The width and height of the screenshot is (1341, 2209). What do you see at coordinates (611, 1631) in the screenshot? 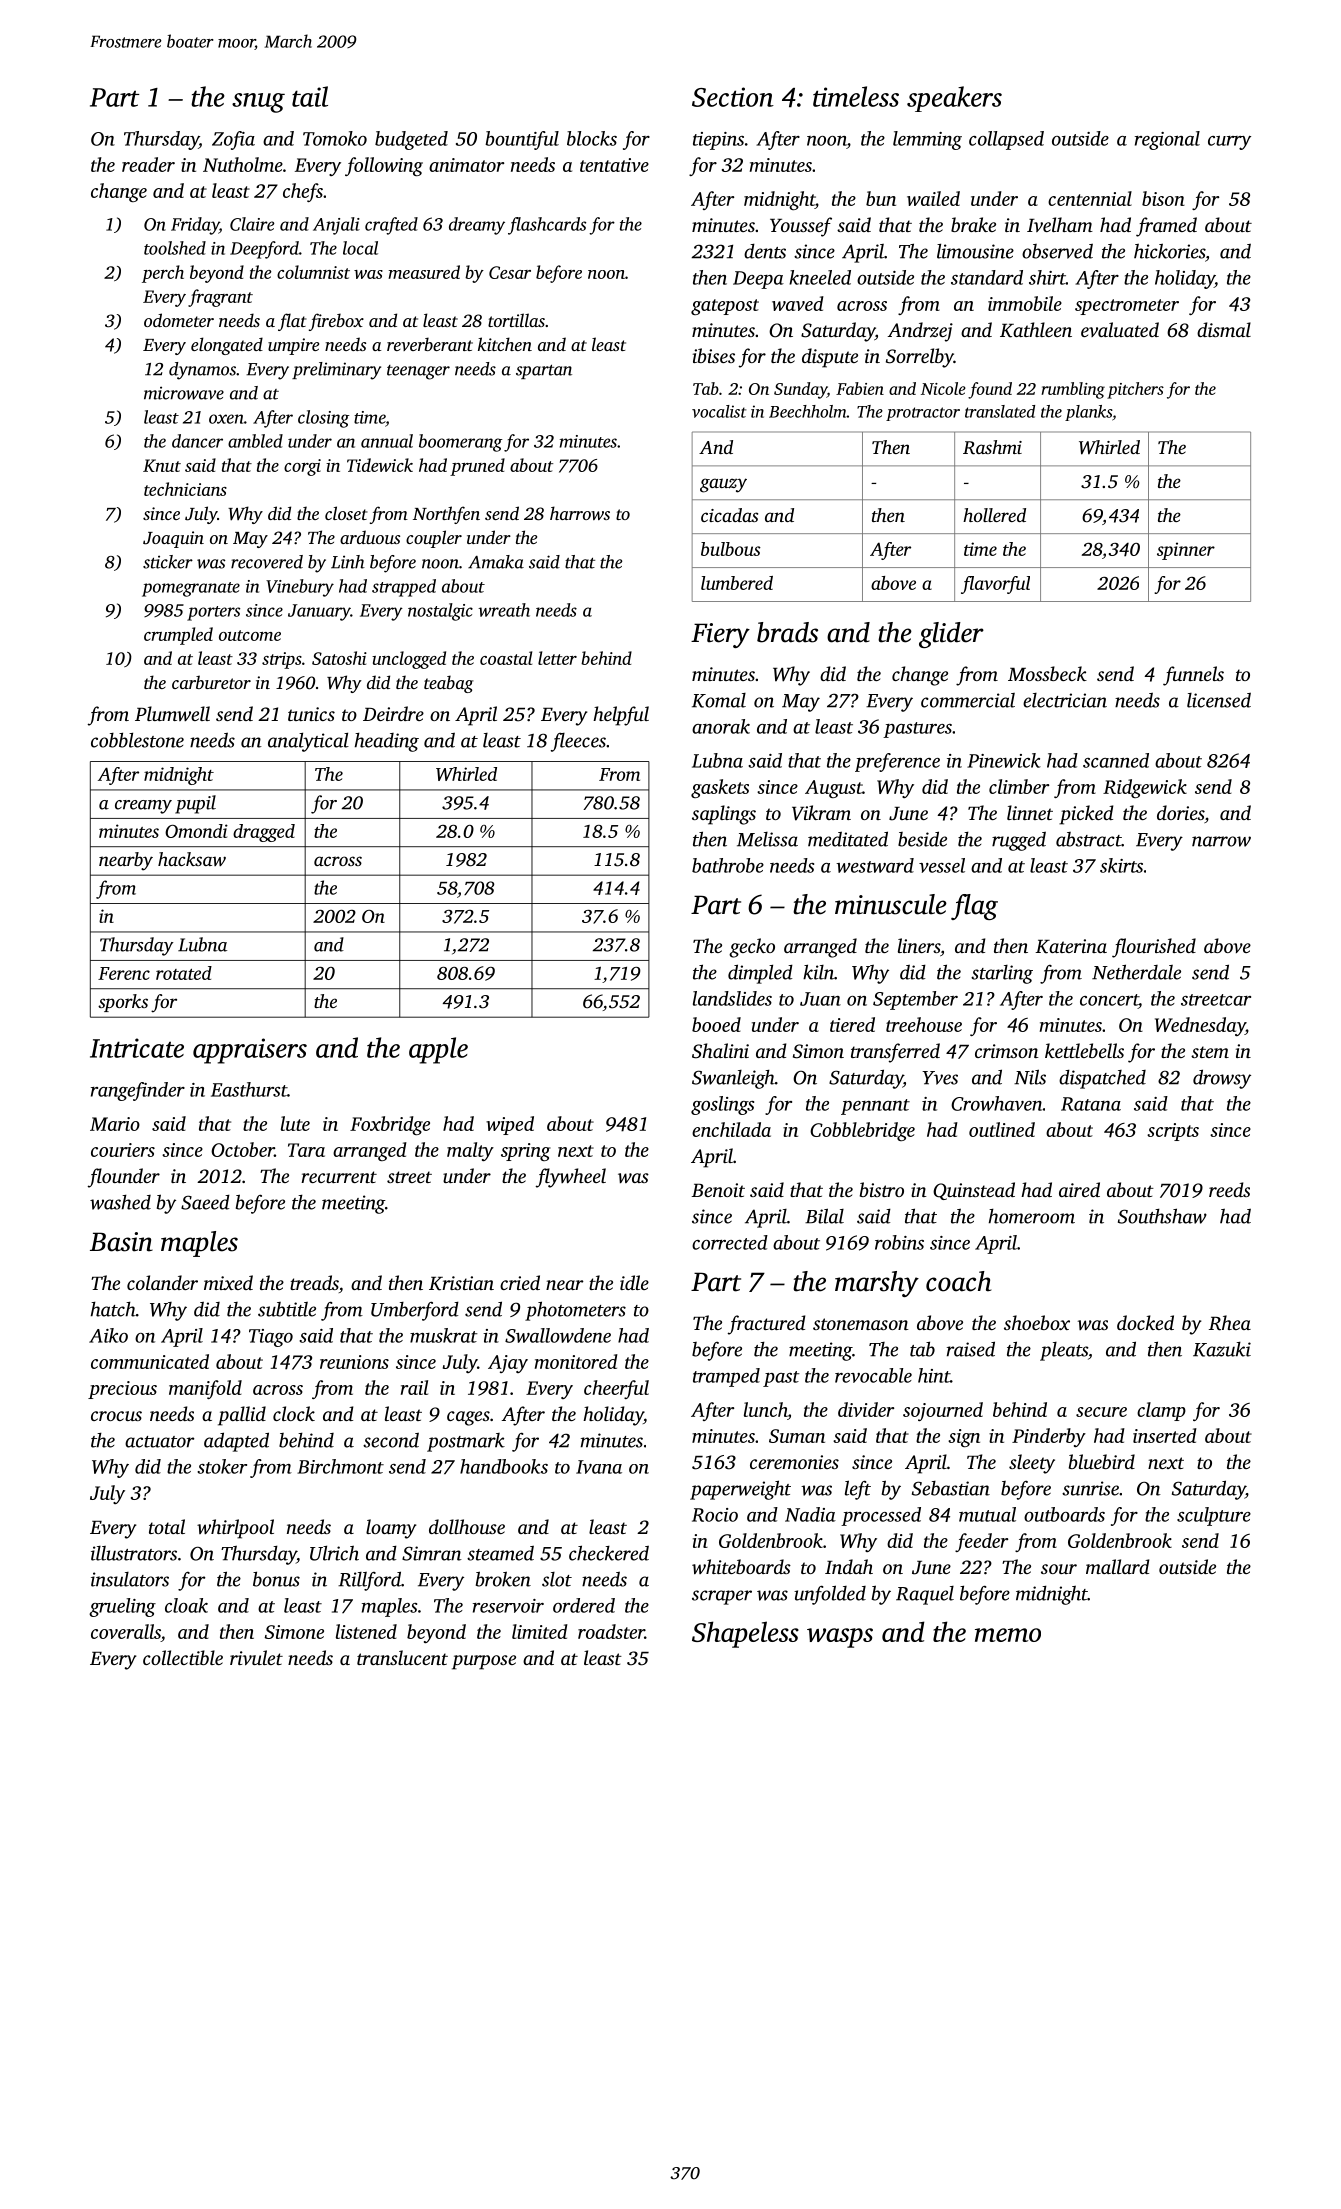
I see `roadster` at bounding box center [611, 1631].
